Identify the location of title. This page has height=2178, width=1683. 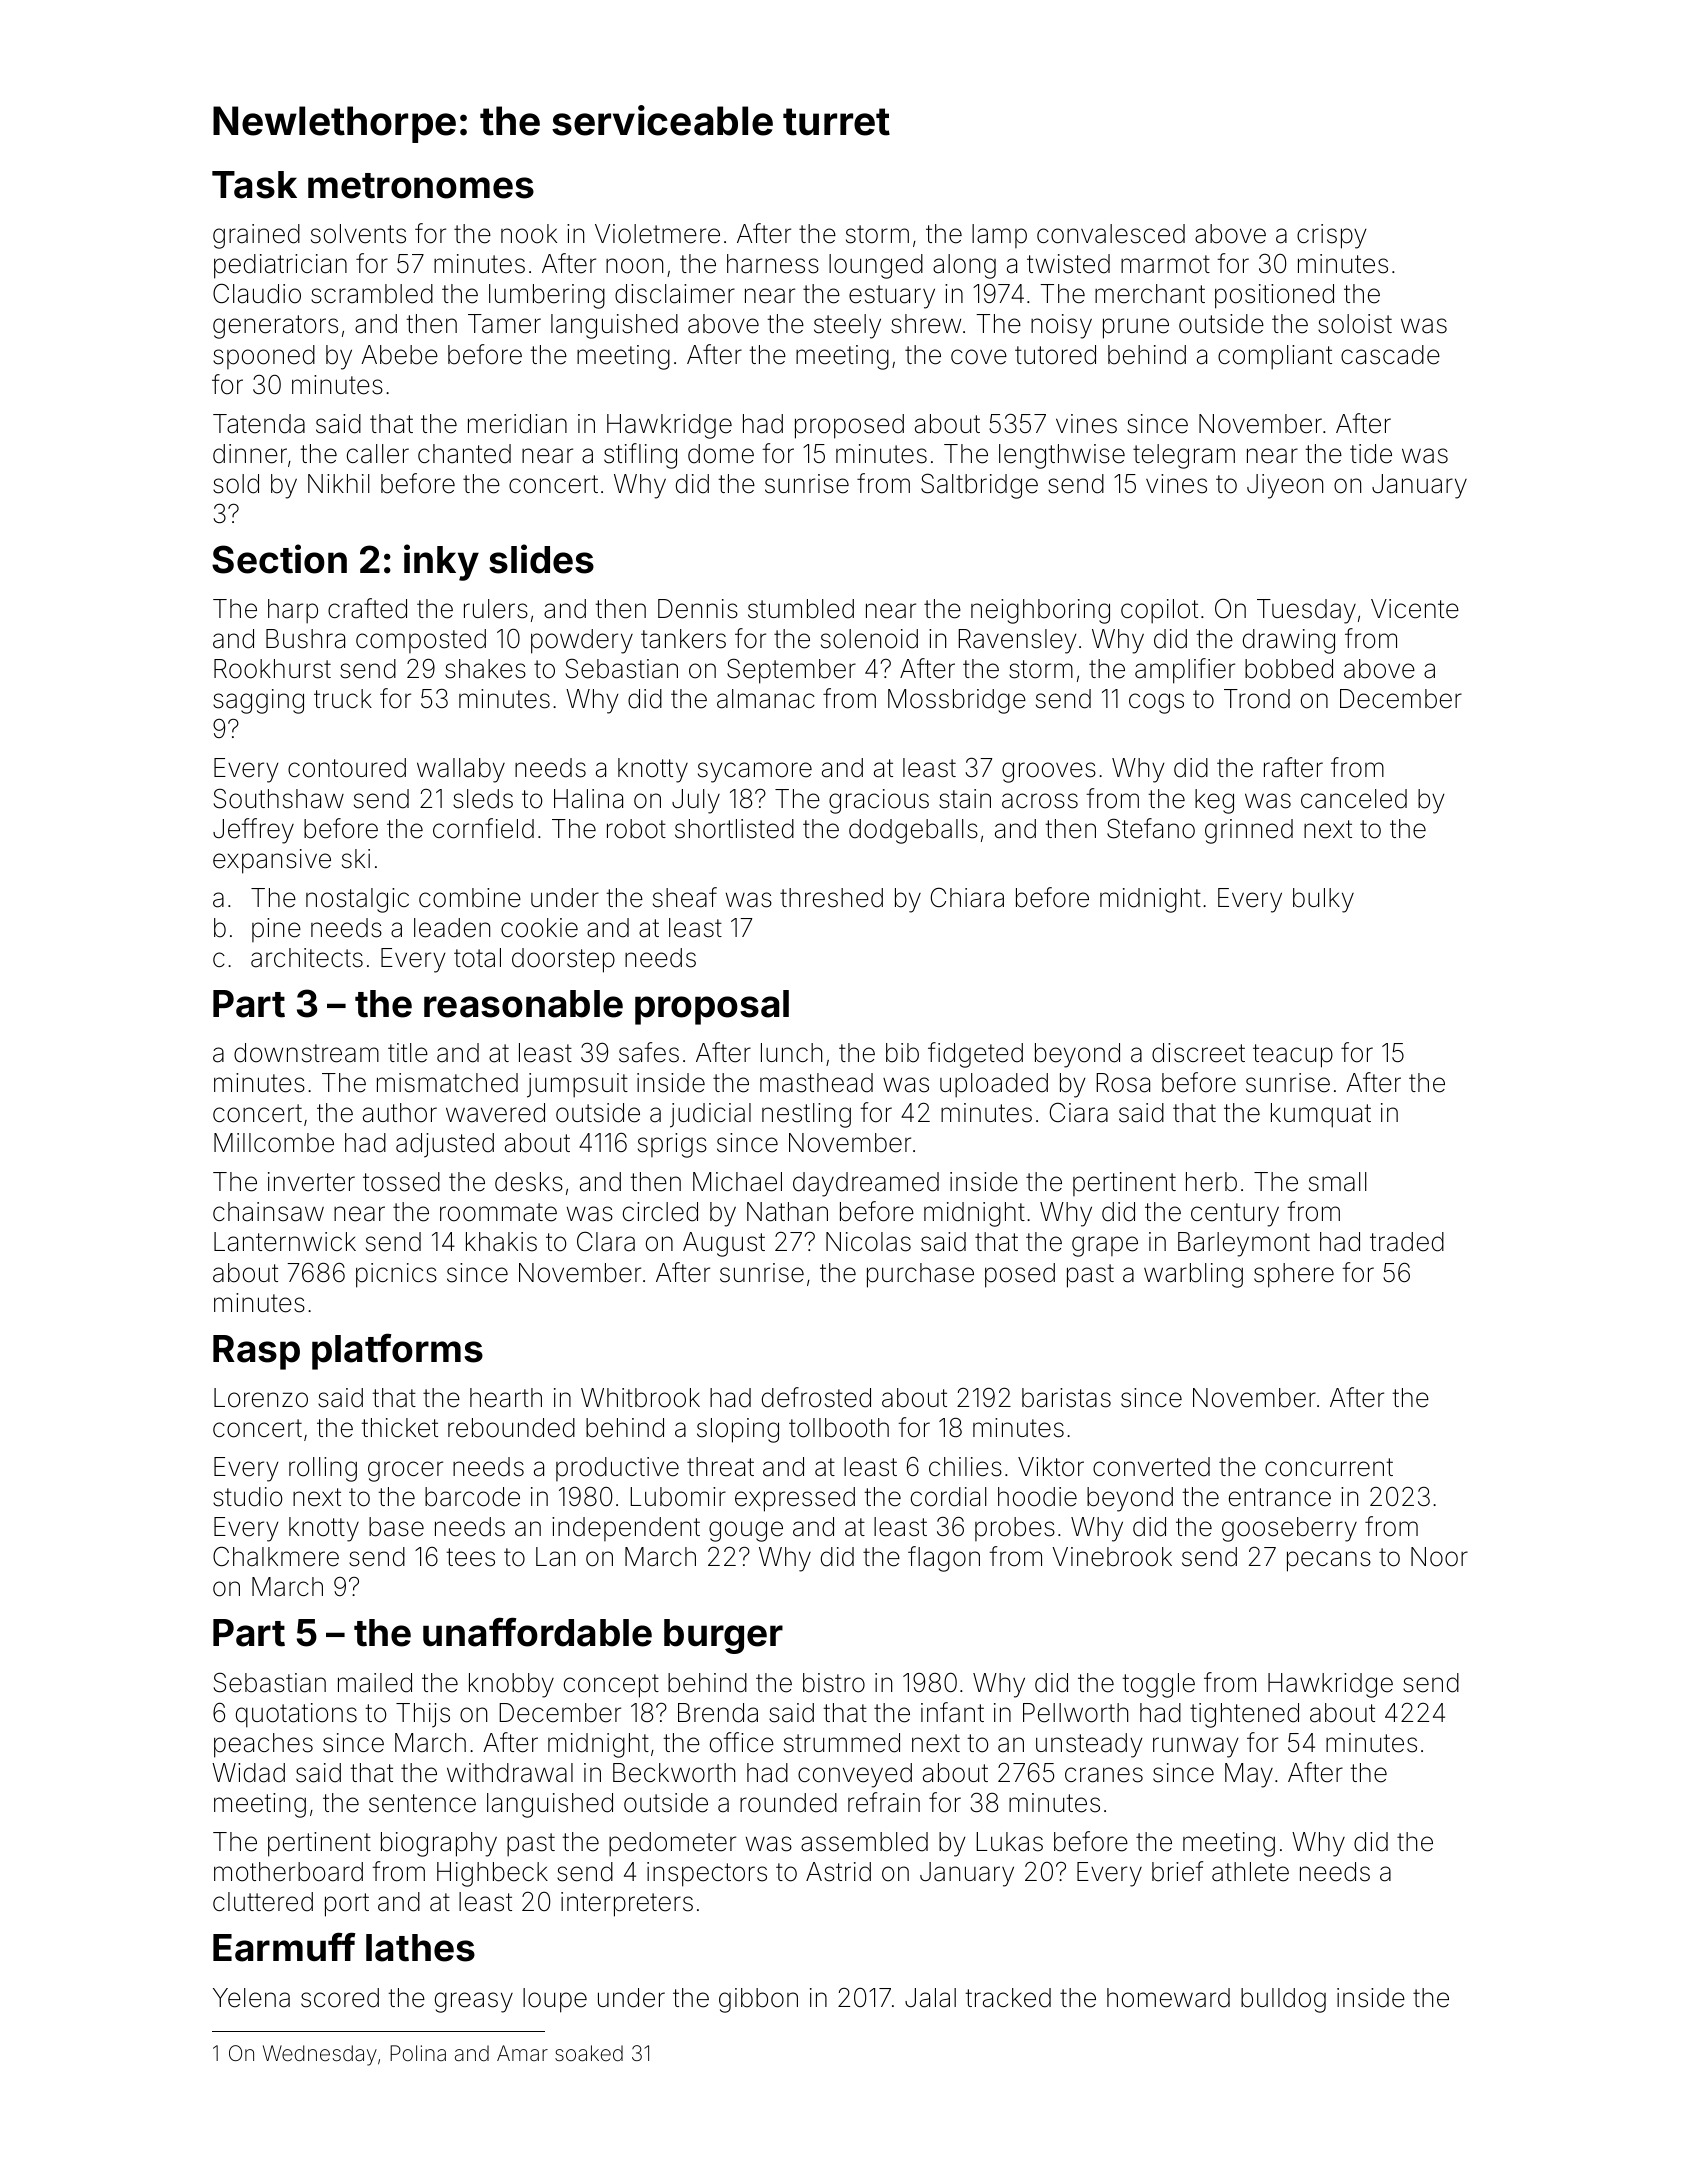
(408, 1053).
